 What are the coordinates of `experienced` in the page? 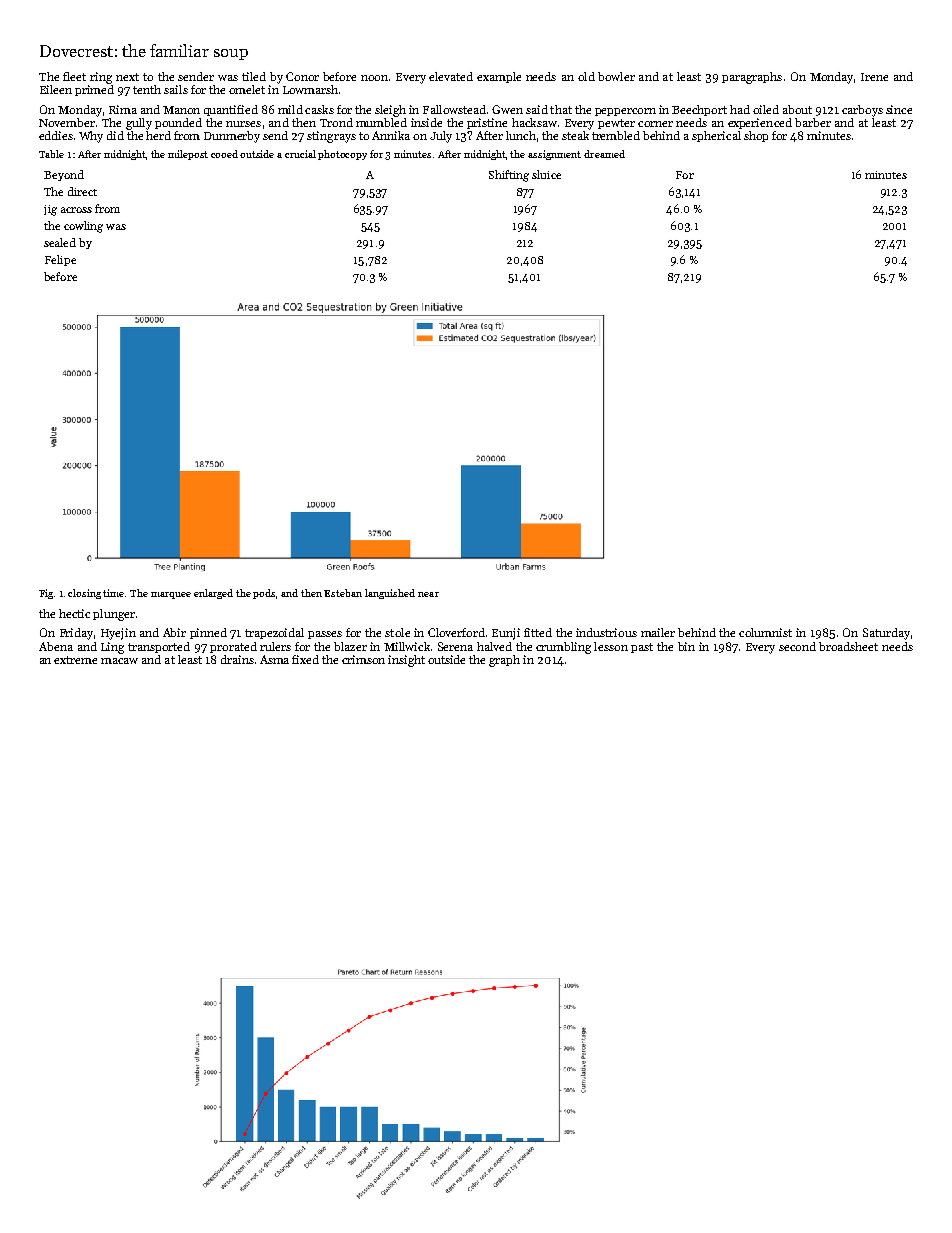 It's located at (760, 123).
